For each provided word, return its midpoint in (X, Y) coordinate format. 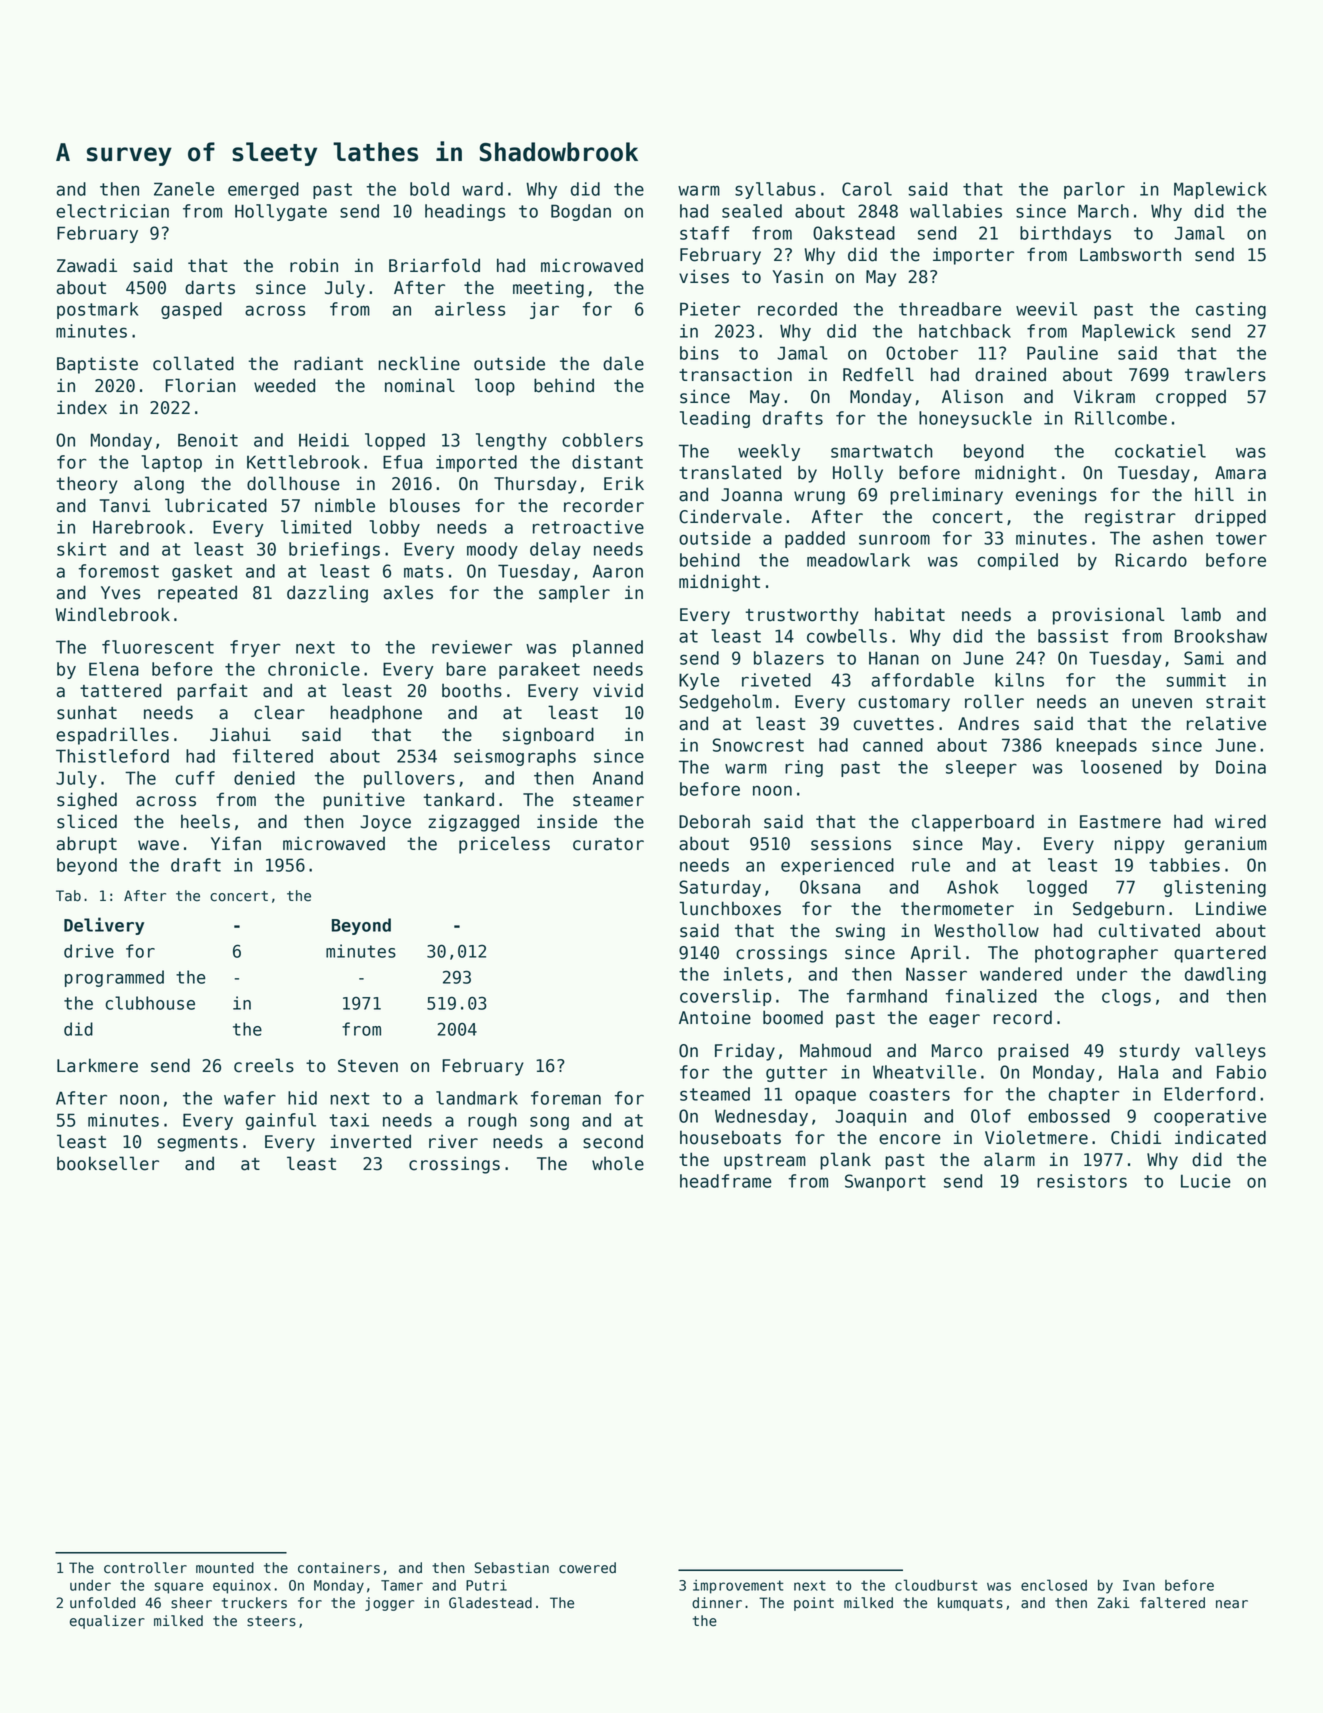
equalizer (107, 1622)
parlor (1094, 190)
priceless (504, 845)
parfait (212, 692)
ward (482, 189)
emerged (263, 190)
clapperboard (973, 823)
